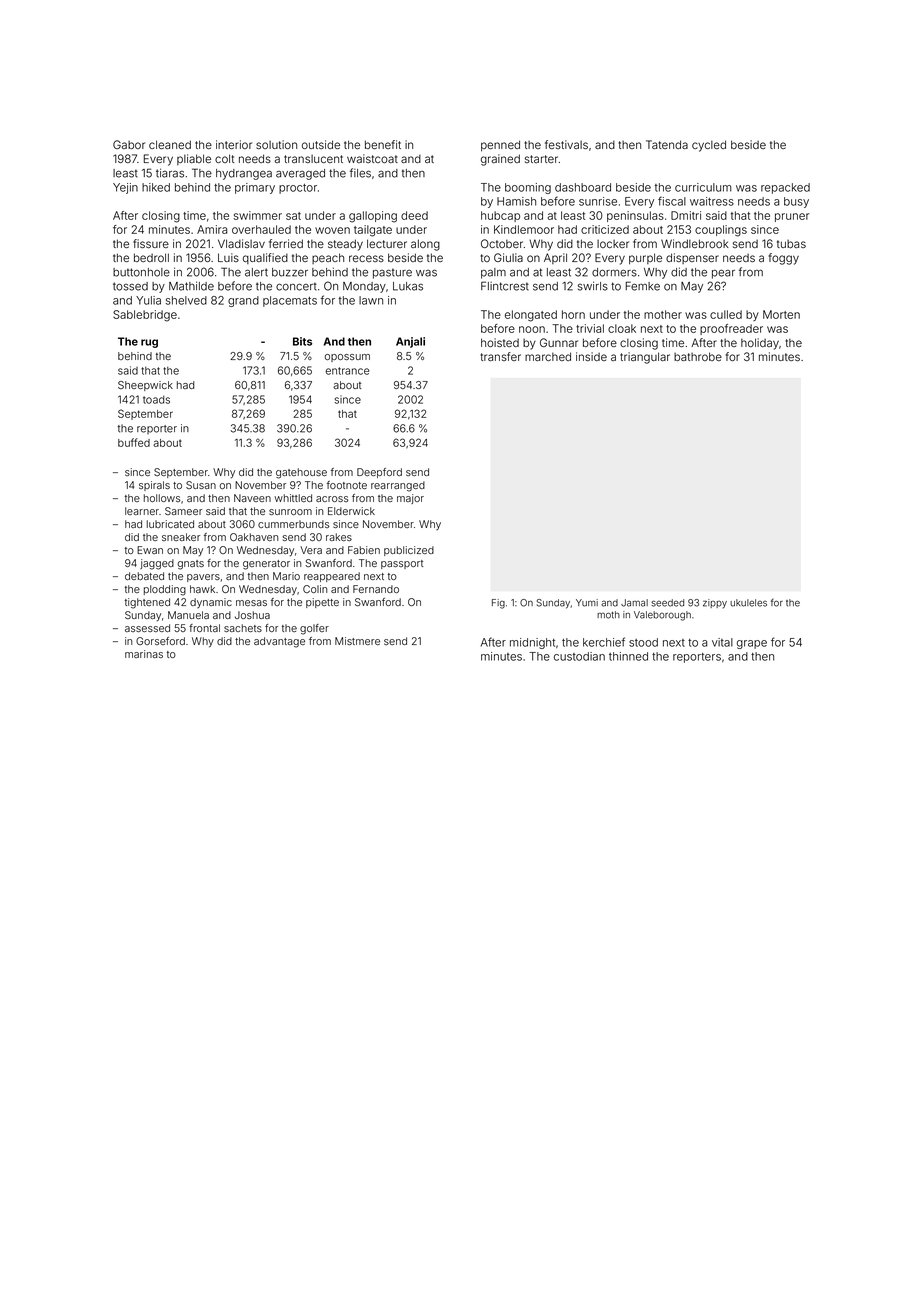 This screenshot has height=1314, width=924. Describe the element at coordinates (144, 654) in the screenshot. I see `marinas` at that location.
